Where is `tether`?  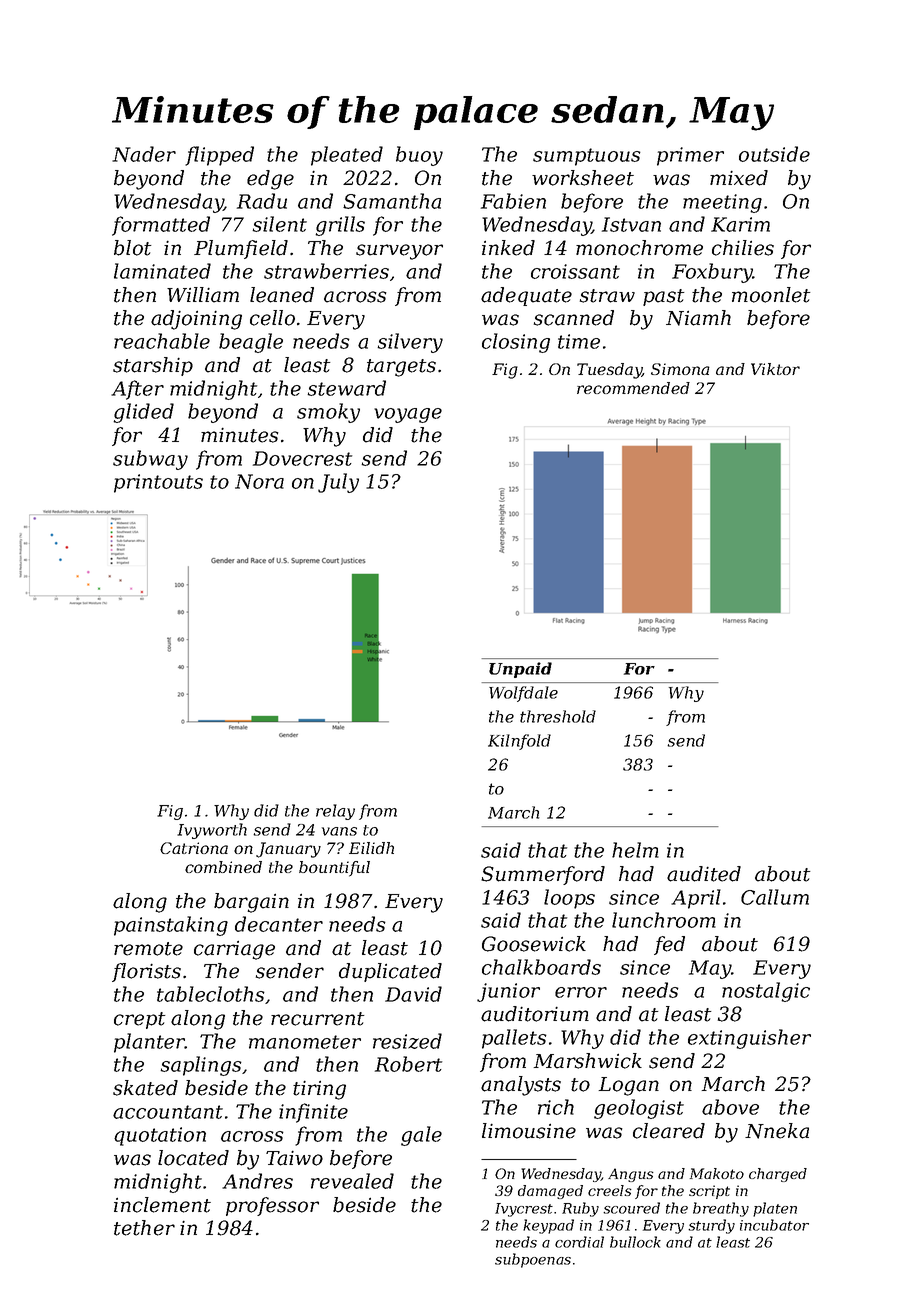
tether is located at coordinates (144, 1228).
